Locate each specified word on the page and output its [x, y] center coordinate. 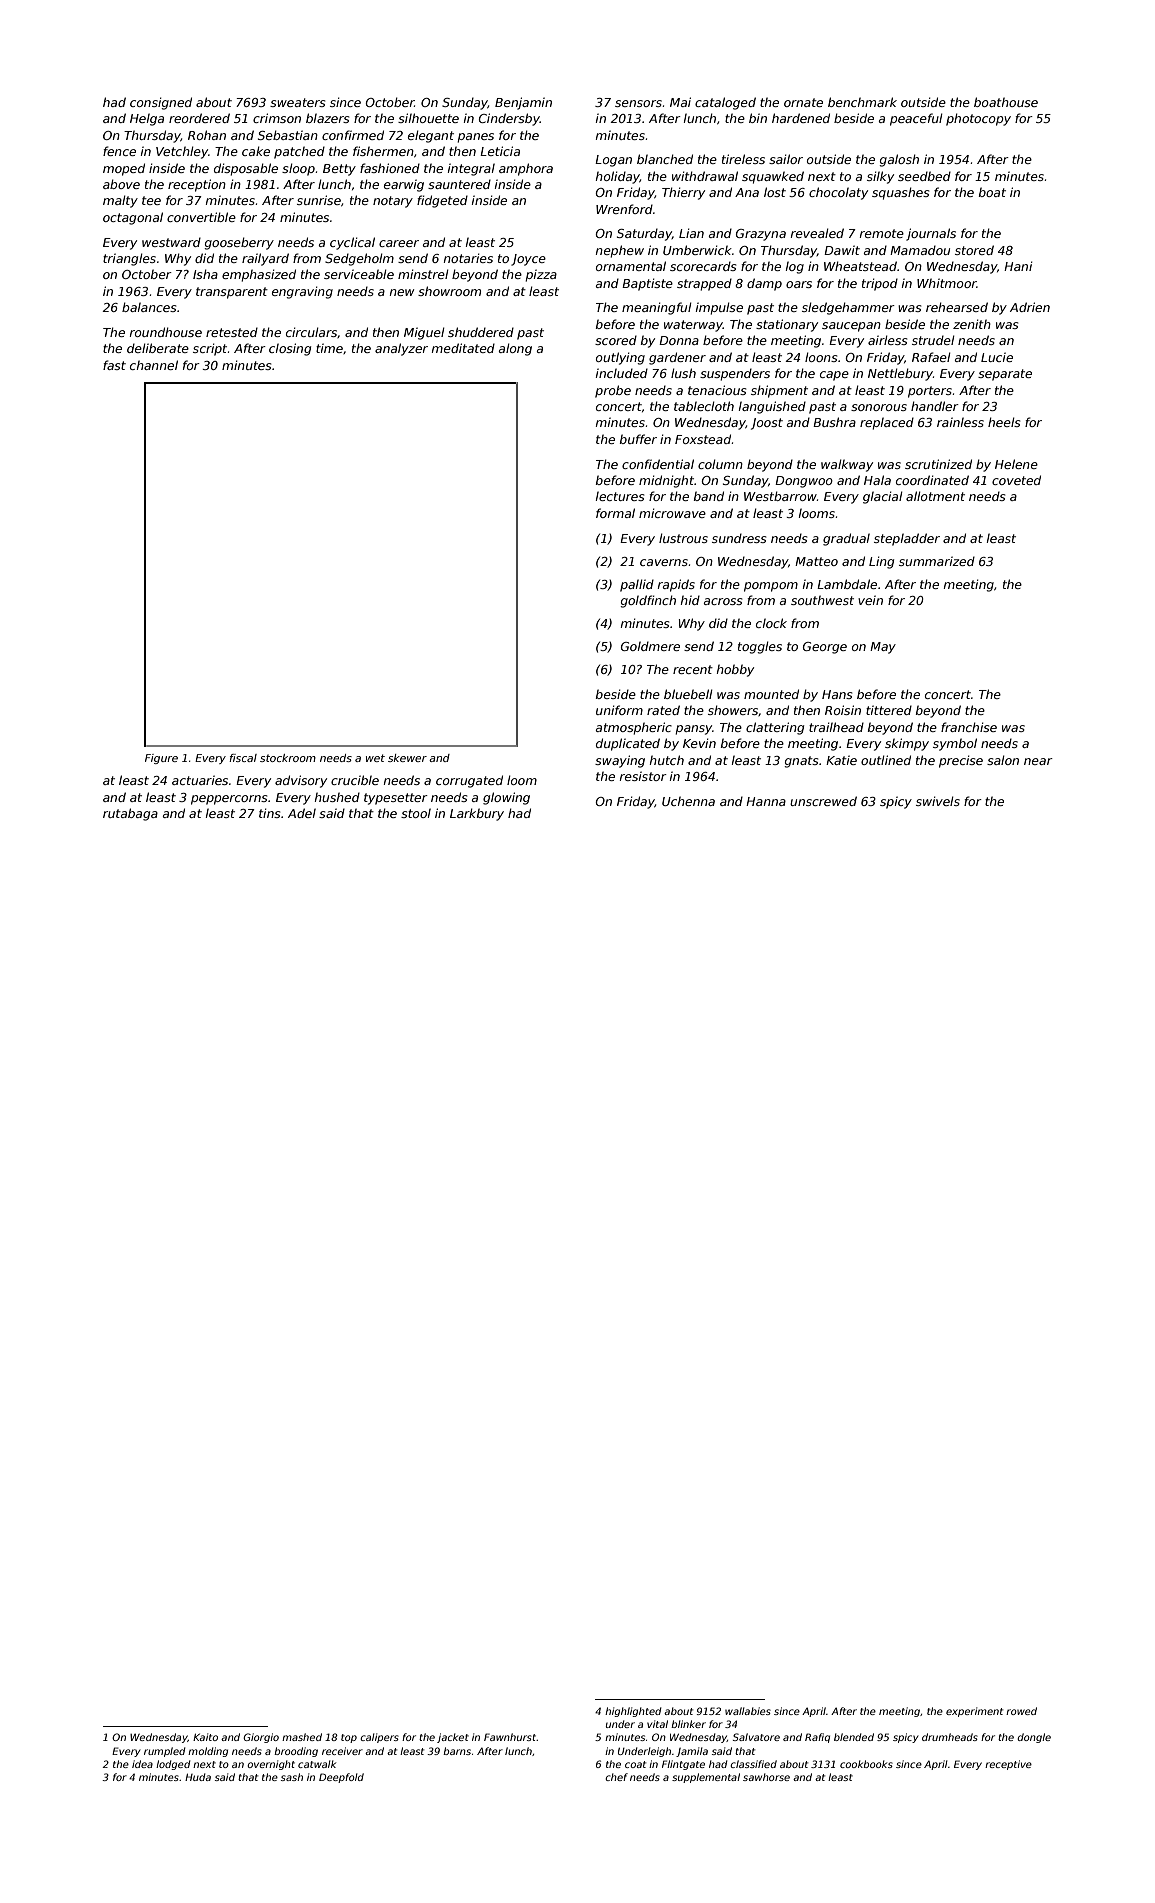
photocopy [978, 119]
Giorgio [261, 1738]
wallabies [748, 1711]
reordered [199, 118]
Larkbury [477, 814]
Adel [302, 813]
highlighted [633, 1712]
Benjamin [523, 103]
